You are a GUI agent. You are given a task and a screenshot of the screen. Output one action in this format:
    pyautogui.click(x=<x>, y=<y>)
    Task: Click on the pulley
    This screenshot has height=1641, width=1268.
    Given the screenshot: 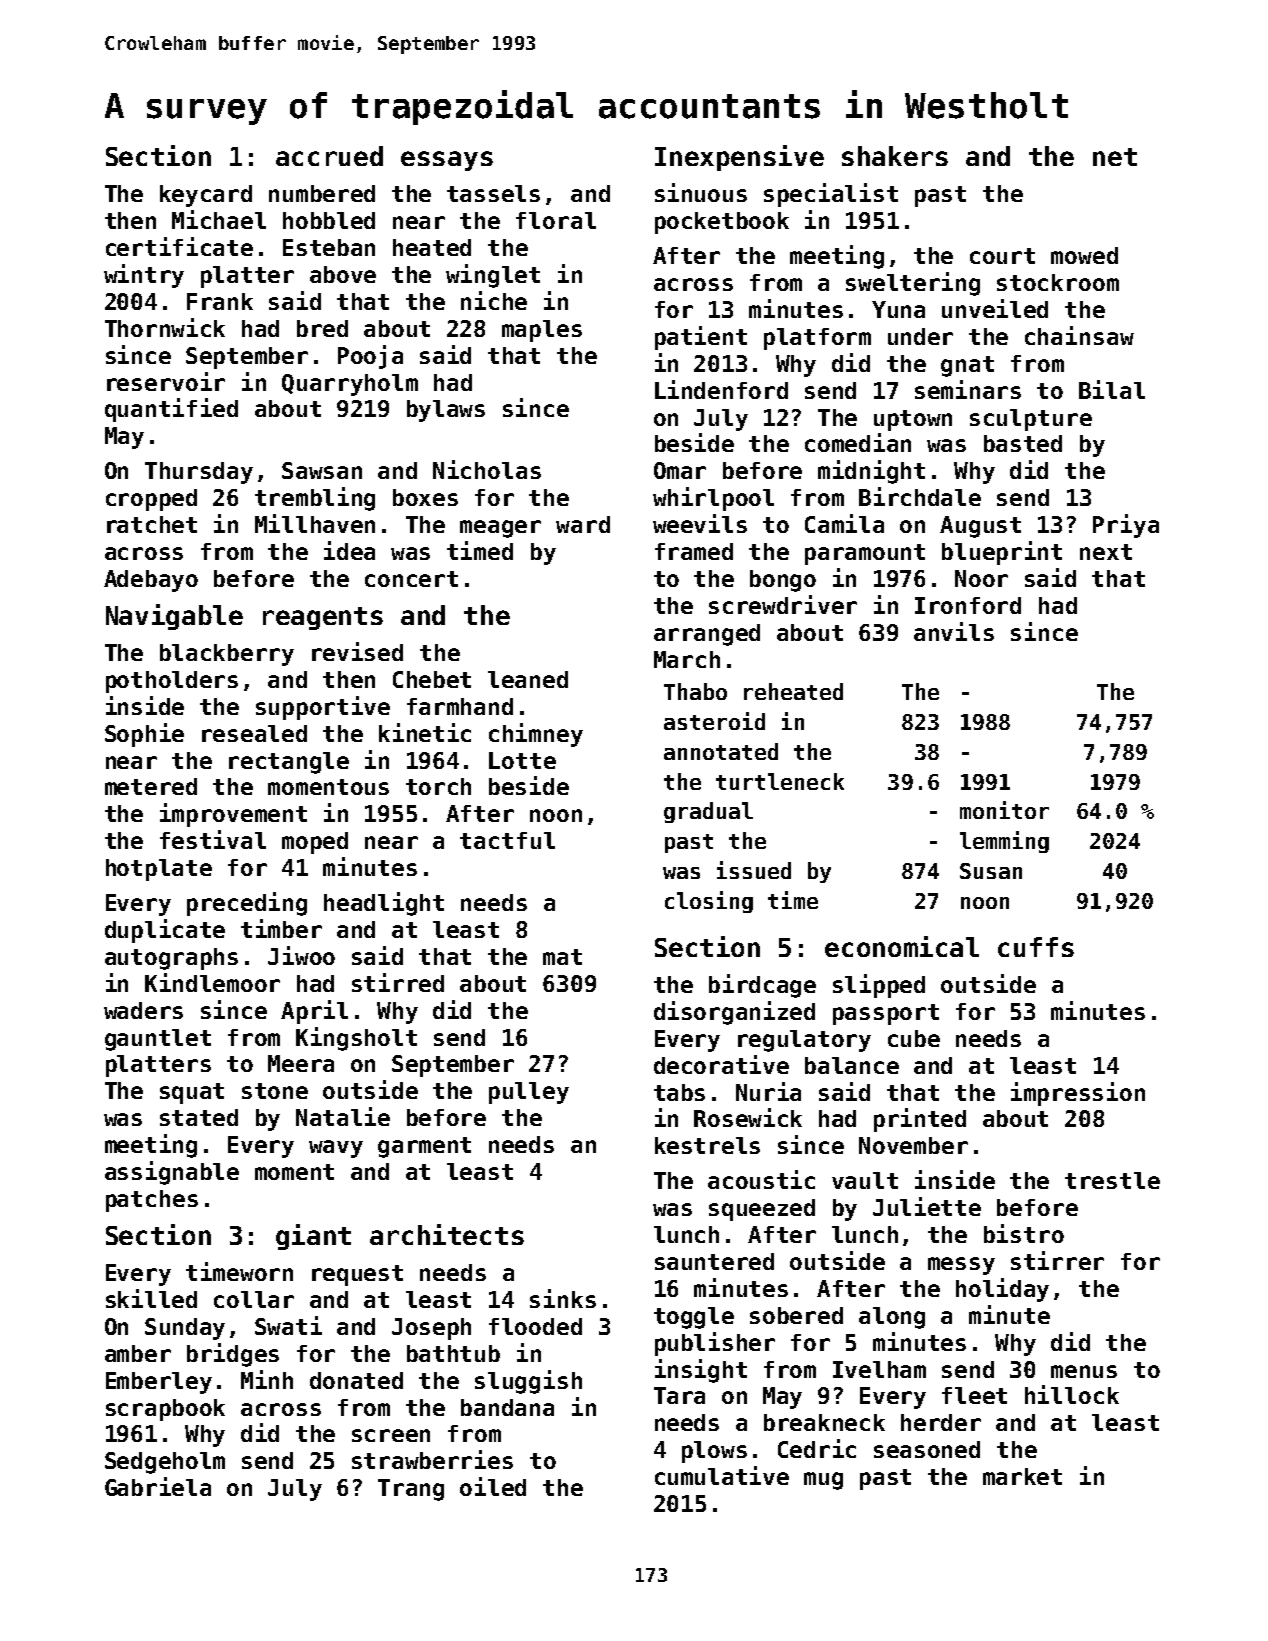 What is the action you would take?
    pyautogui.click(x=529, y=1093)
